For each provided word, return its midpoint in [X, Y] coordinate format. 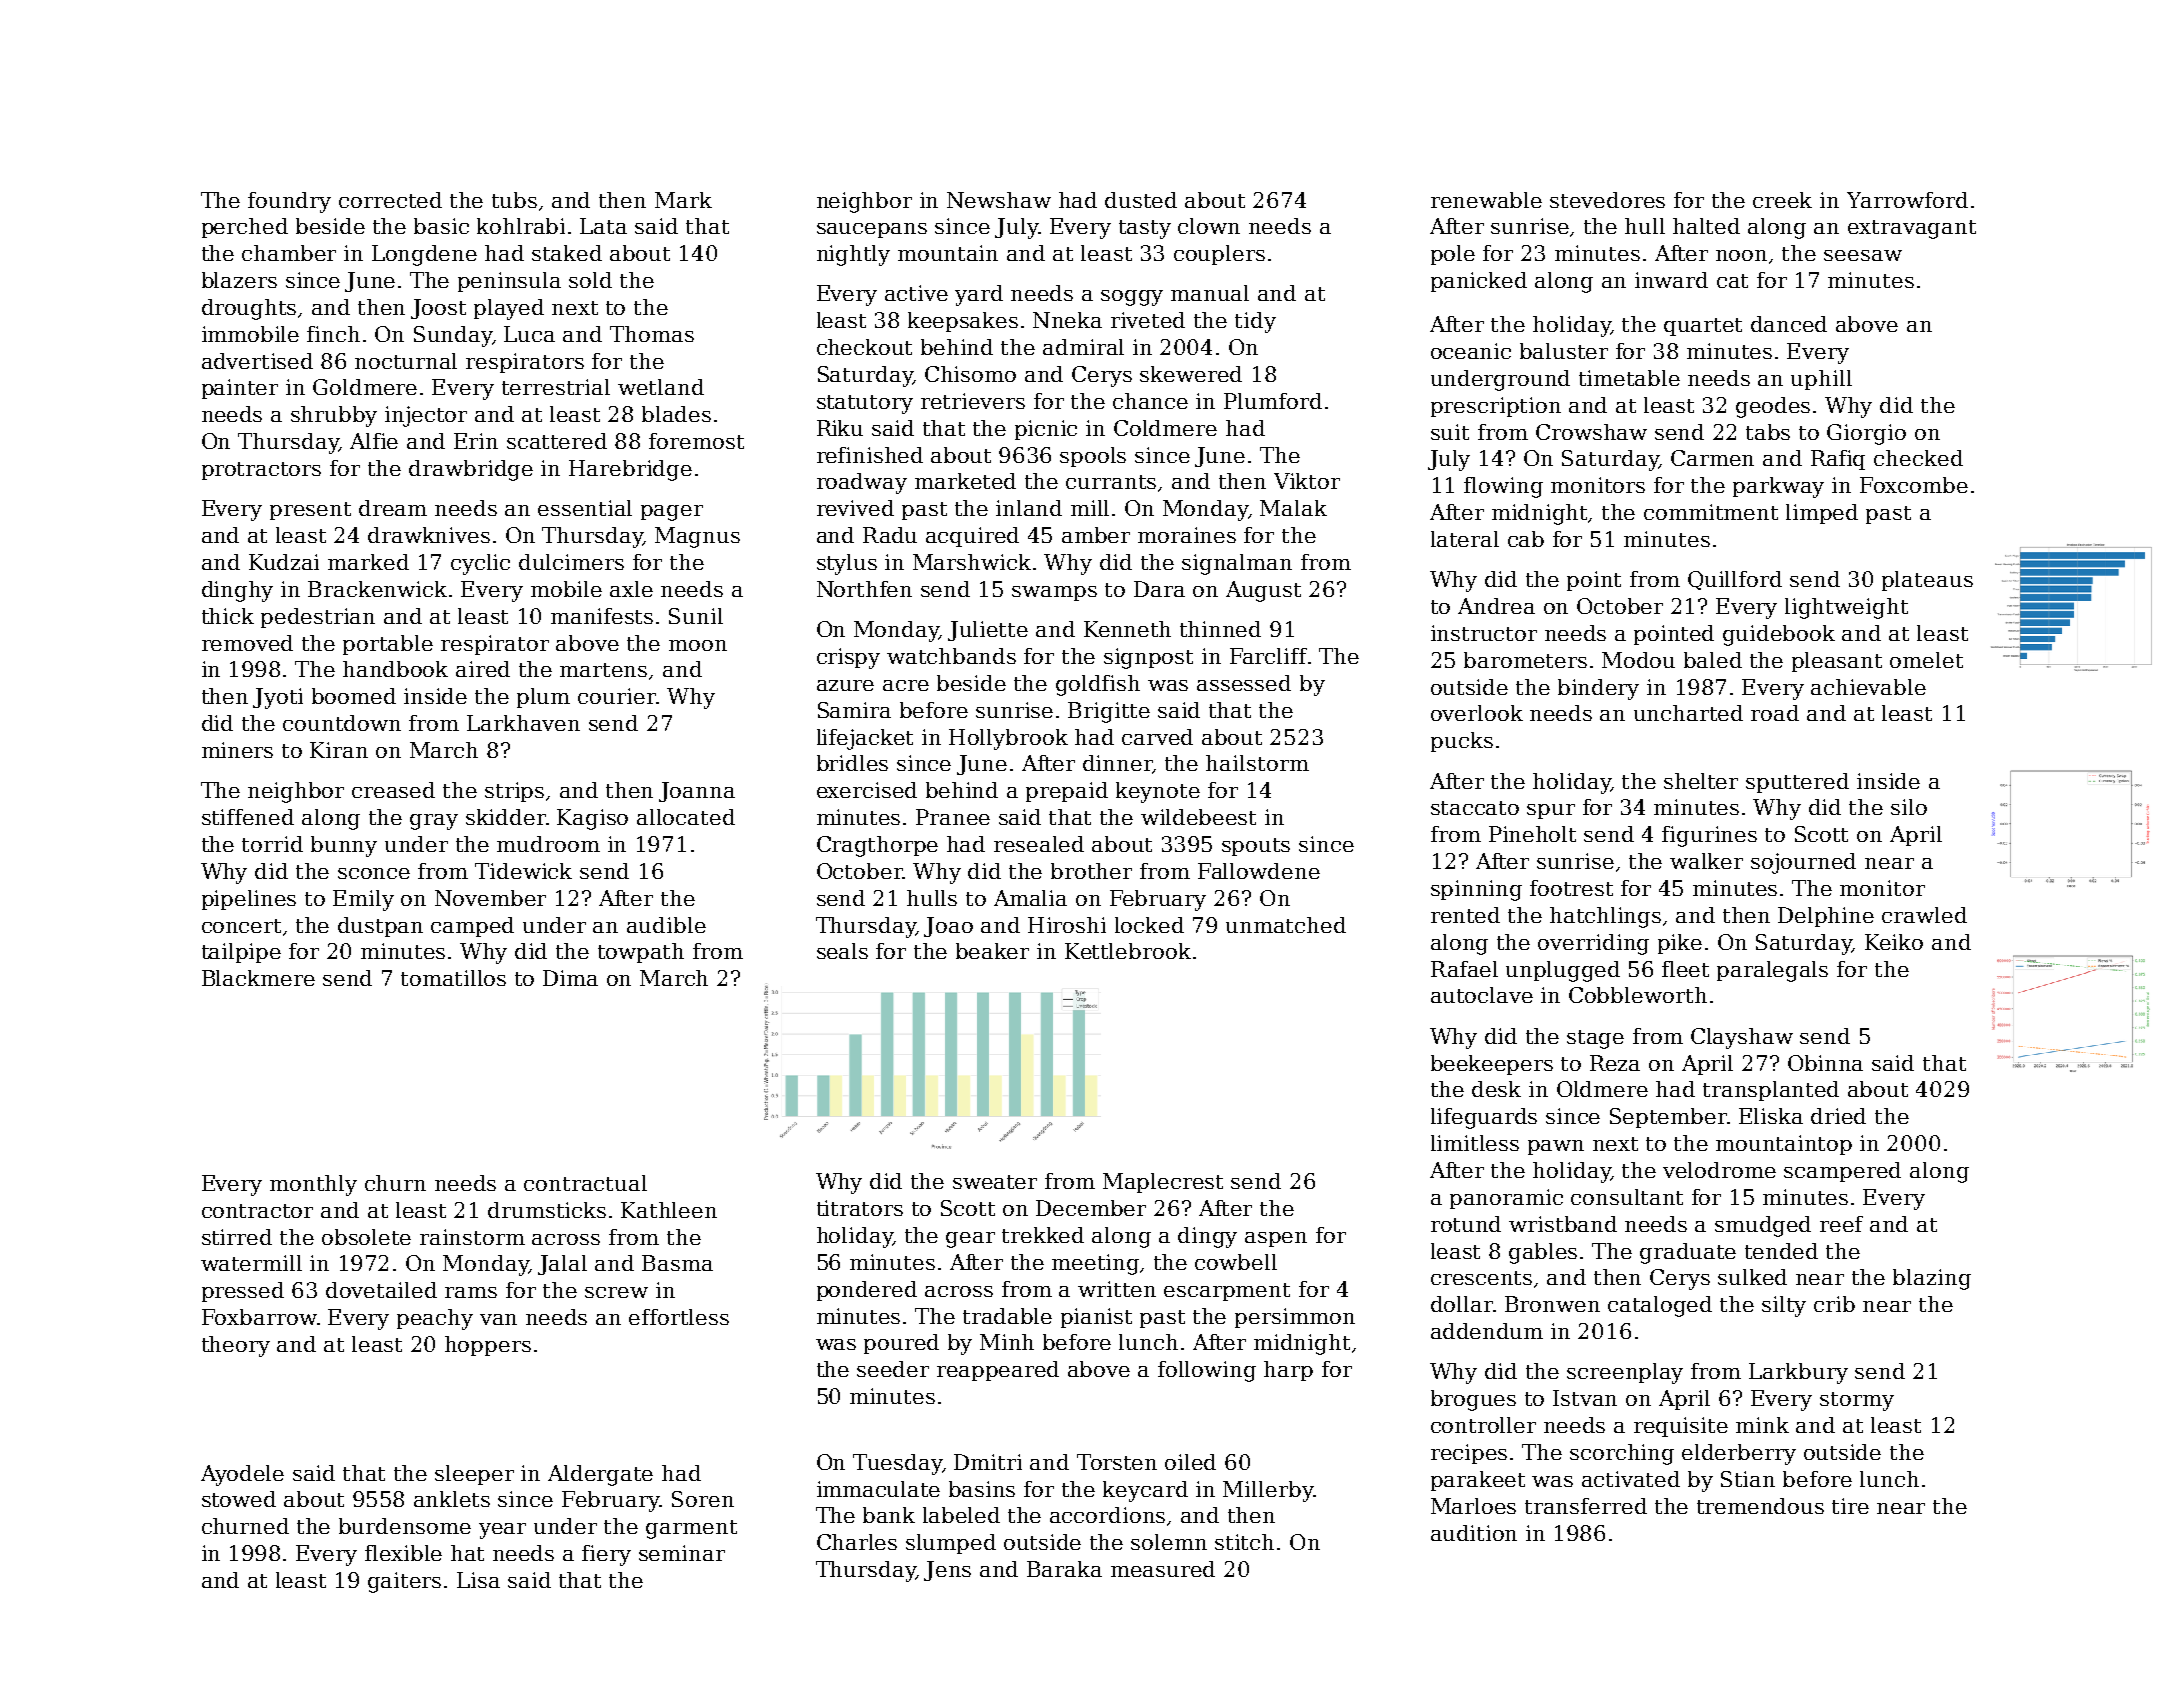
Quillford [1735, 580]
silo [1909, 807]
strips [514, 792]
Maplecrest [1163, 1183]
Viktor [1307, 481]
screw [616, 1292]
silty [1784, 1306]
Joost [438, 309]
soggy [1132, 298]
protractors [261, 471]
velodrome [1719, 1170]
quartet [1703, 327]
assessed [1244, 683]
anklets [452, 1499]
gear [970, 1240]
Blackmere [258, 978]
